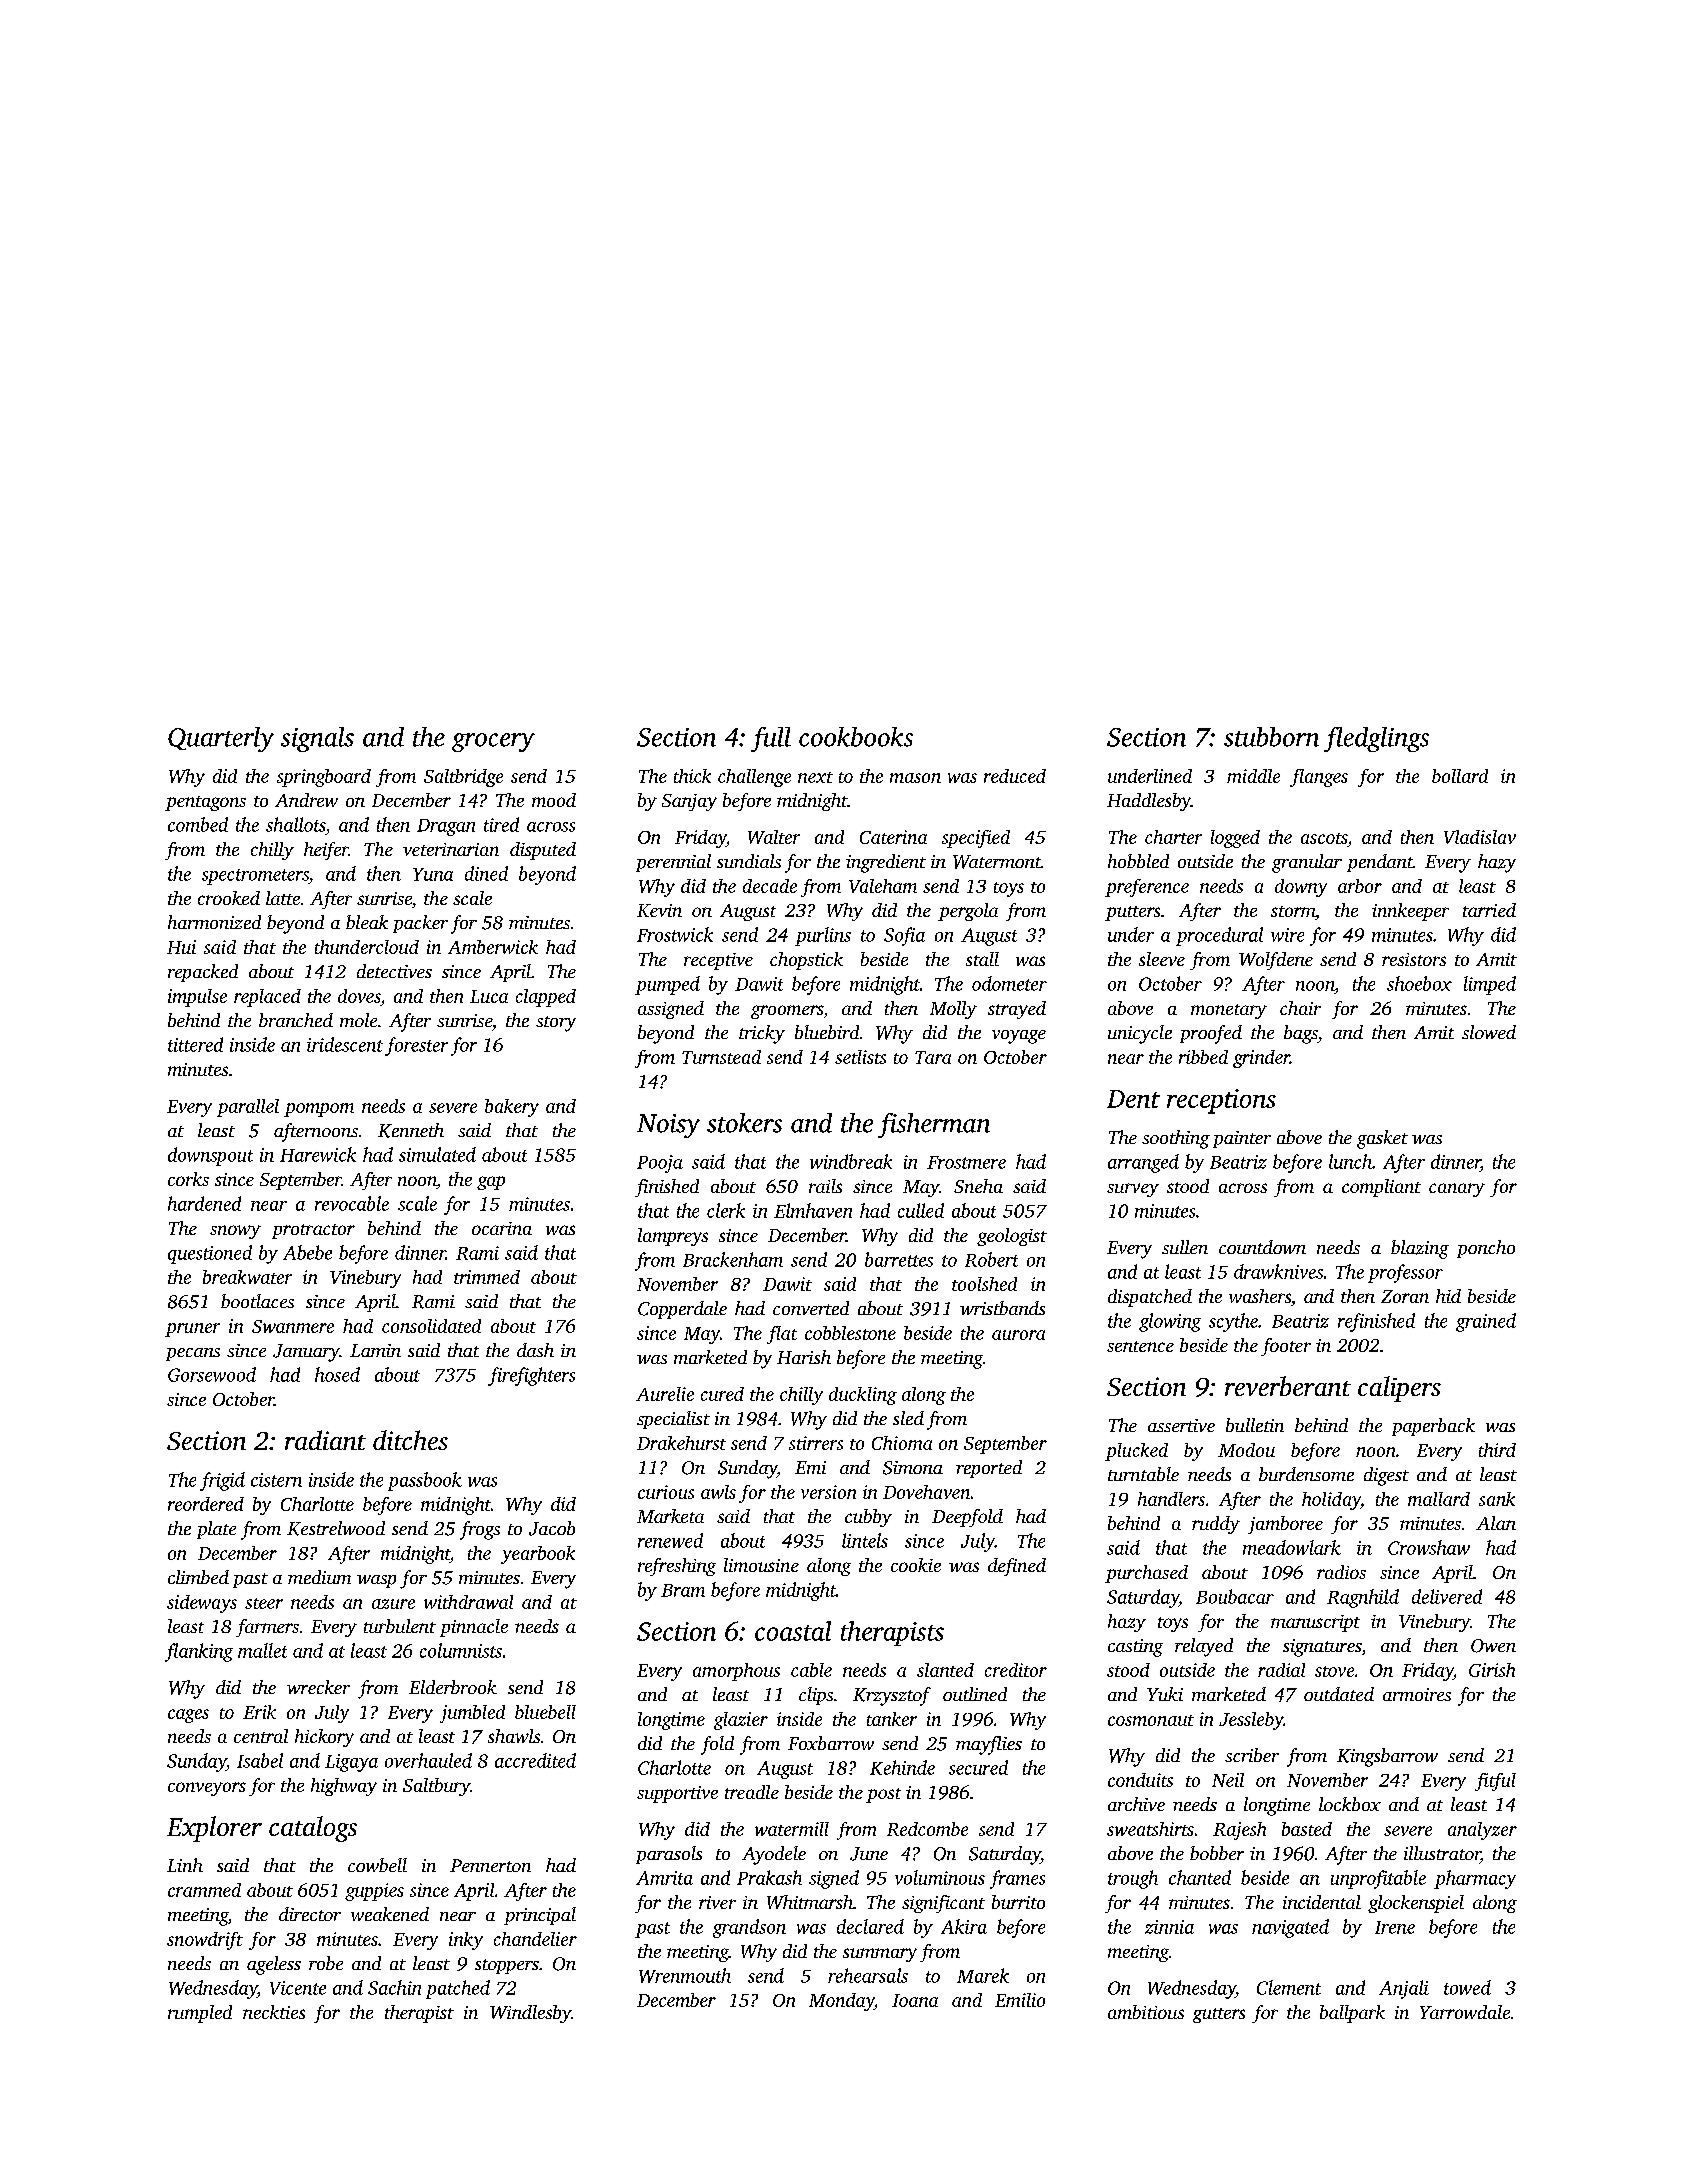  I want to click on rumpled, so click(200, 2014).
